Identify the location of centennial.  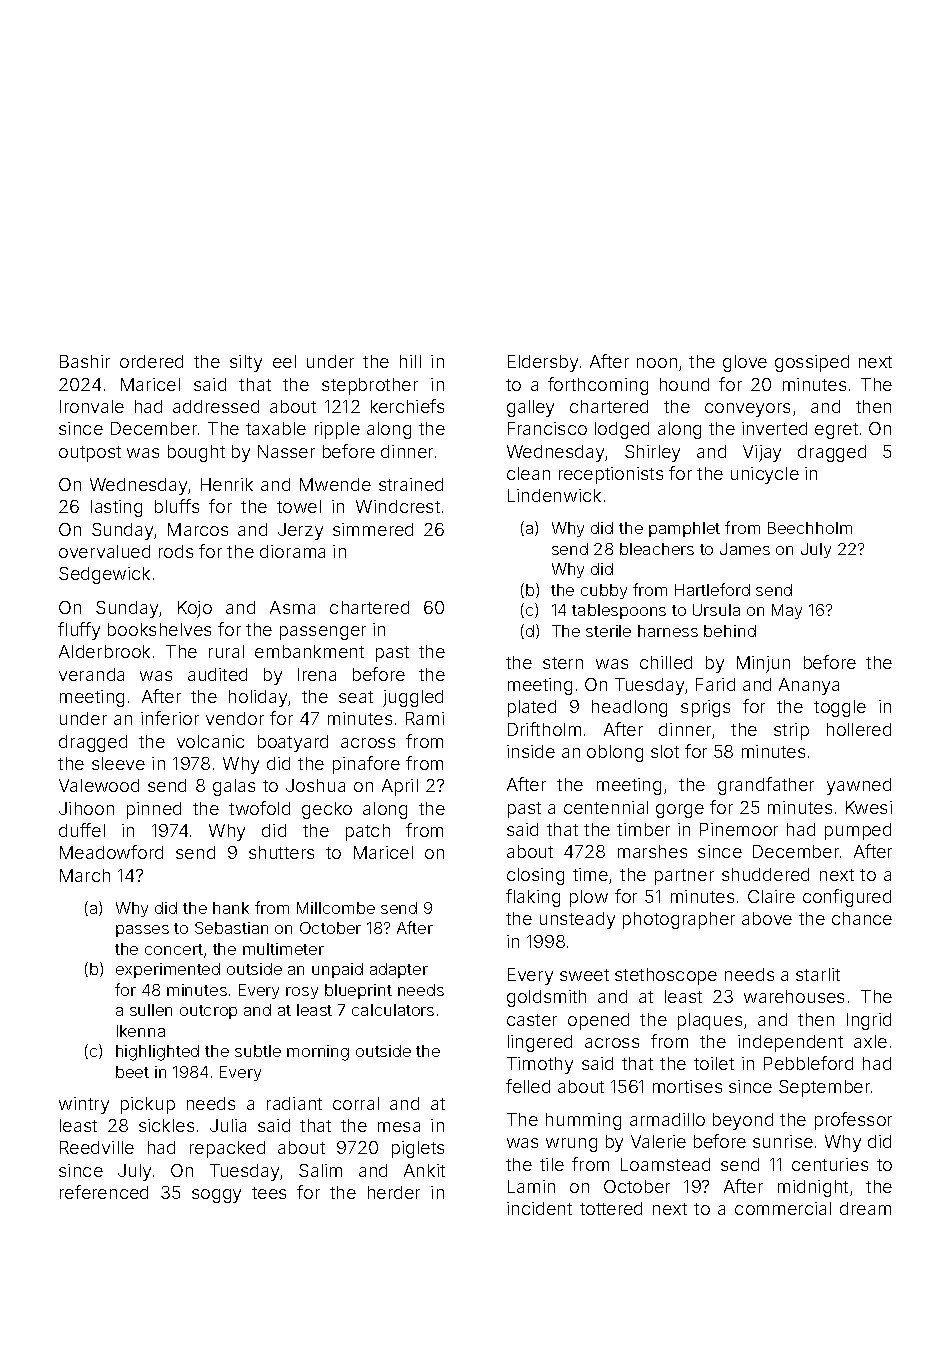
(606, 807).
